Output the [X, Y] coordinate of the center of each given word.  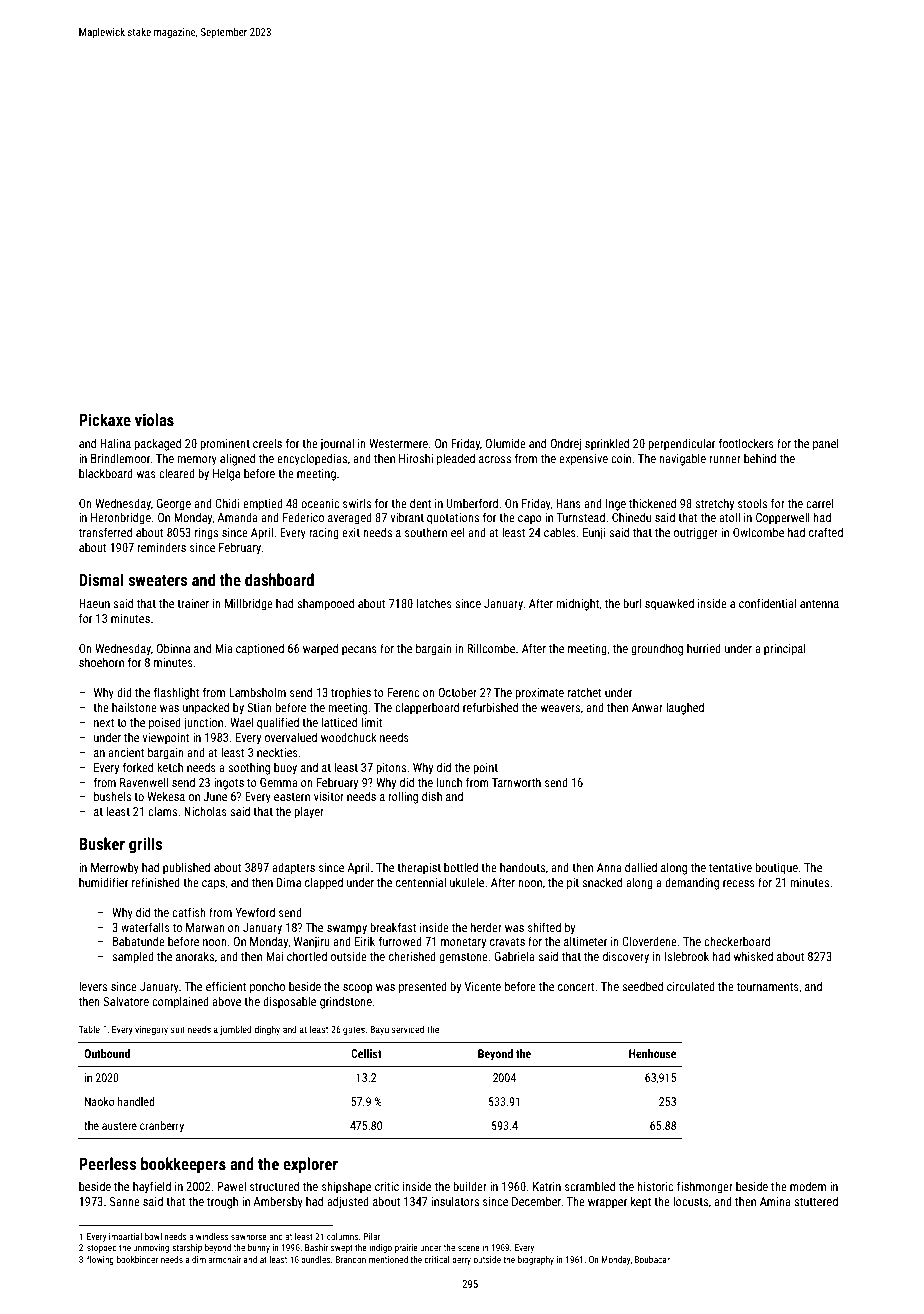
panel [826, 444]
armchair [224, 1259]
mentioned [388, 1259]
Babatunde [139, 941]
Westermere [398, 443]
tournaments [768, 987]
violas [154, 419]
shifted [544, 927]
